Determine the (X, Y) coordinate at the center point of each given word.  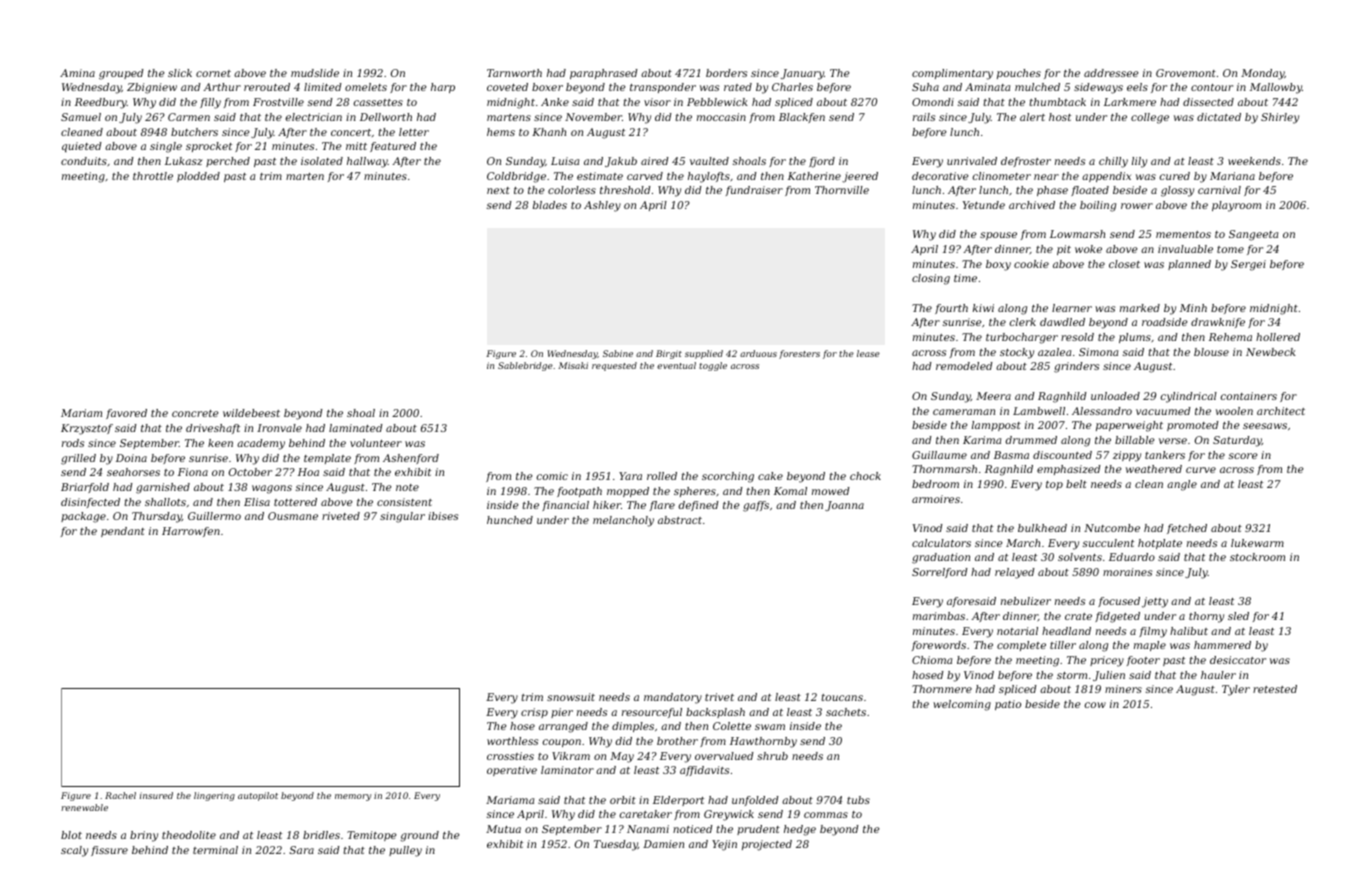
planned (1189, 265)
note (407, 487)
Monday (1262, 74)
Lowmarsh (1077, 234)
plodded (198, 177)
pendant (123, 532)
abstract (680, 520)
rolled (662, 476)
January (802, 74)
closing (931, 279)
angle (1182, 485)
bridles (321, 835)
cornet (213, 73)
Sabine (618, 353)
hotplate (1160, 544)
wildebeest (251, 413)
